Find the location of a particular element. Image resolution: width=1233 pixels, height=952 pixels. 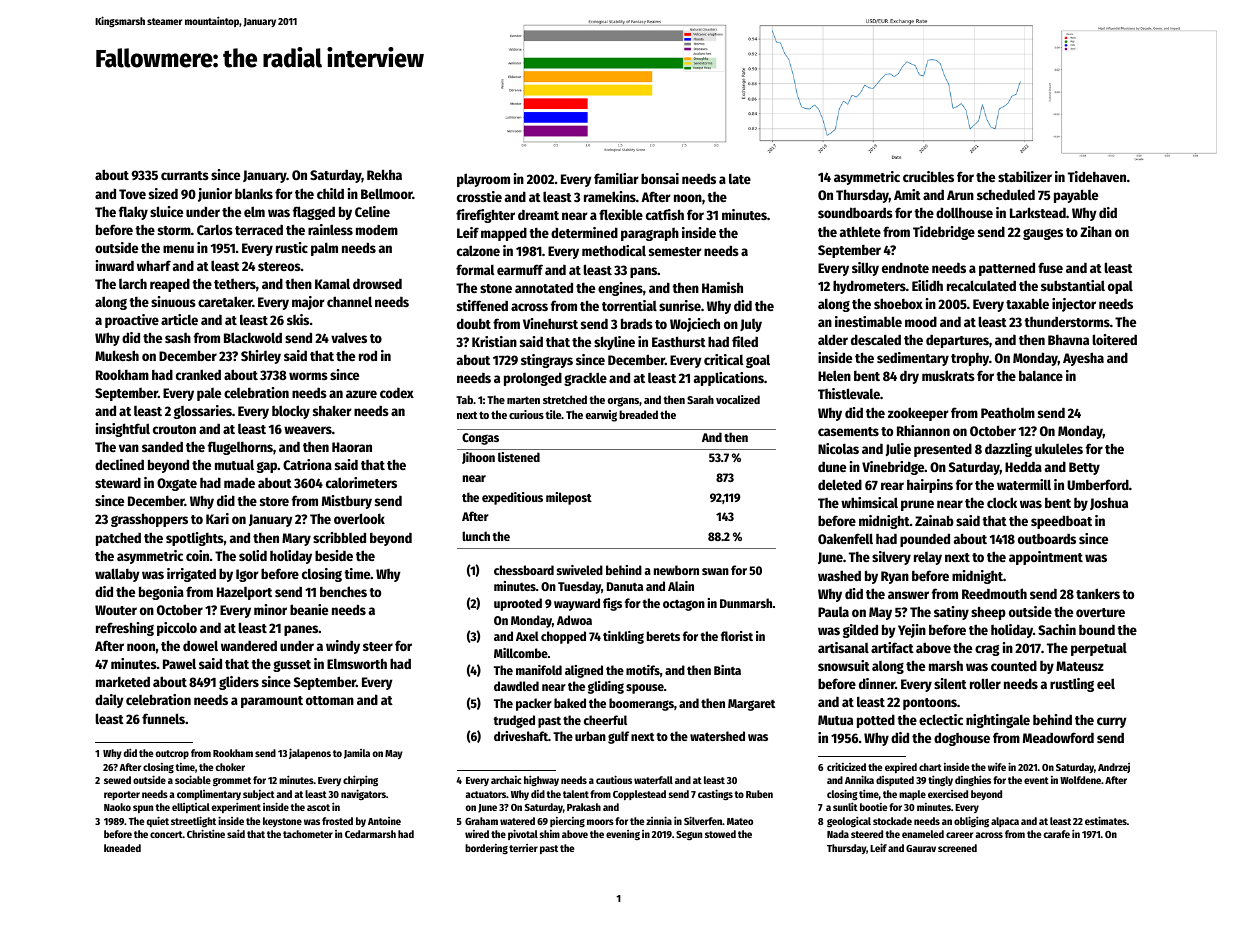

currants is located at coordinates (185, 175).
